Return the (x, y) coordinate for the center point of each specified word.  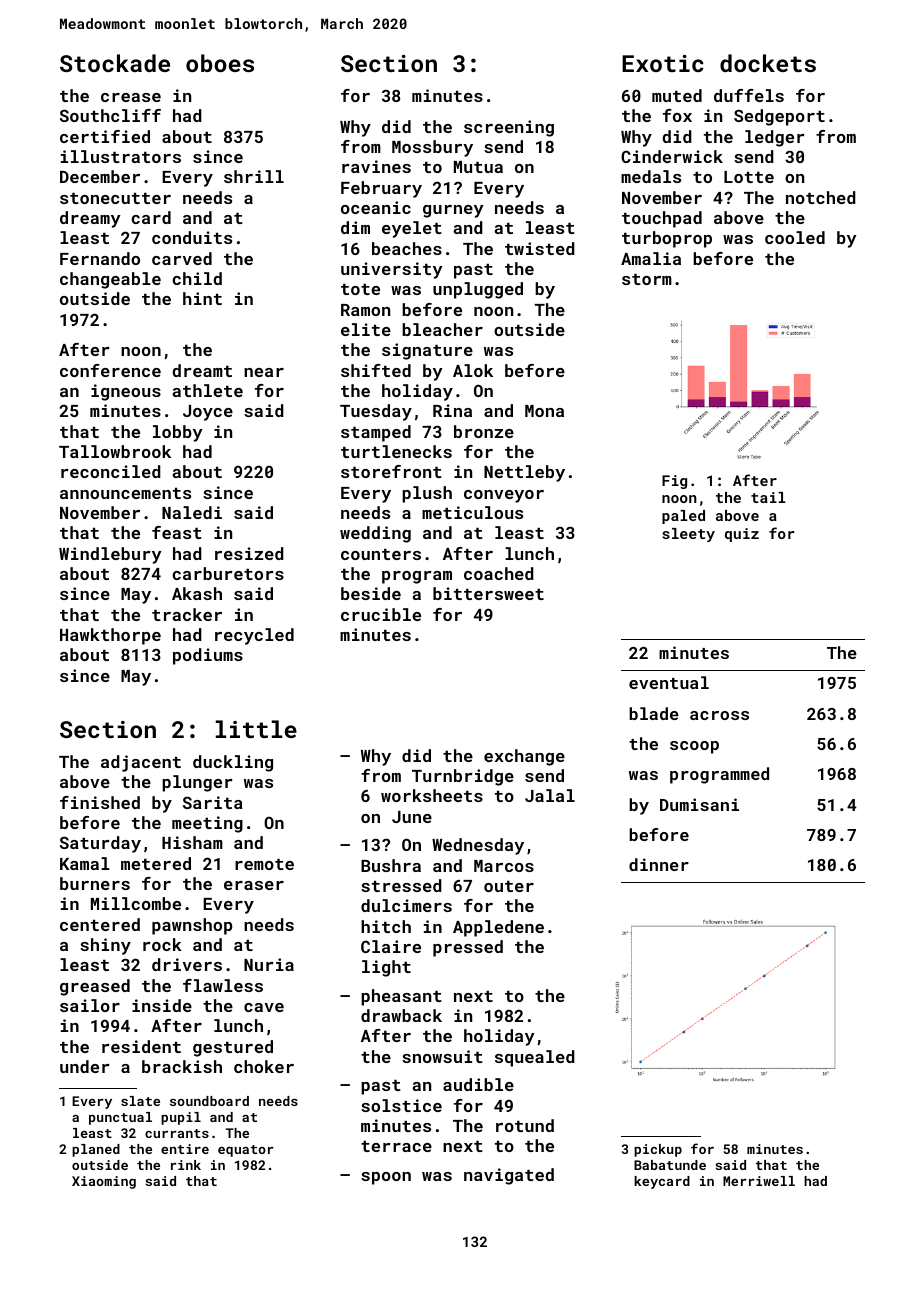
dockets (768, 63)
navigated (509, 1176)
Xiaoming (104, 1182)
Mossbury (432, 148)
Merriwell (759, 1181)
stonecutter (115, 198)
